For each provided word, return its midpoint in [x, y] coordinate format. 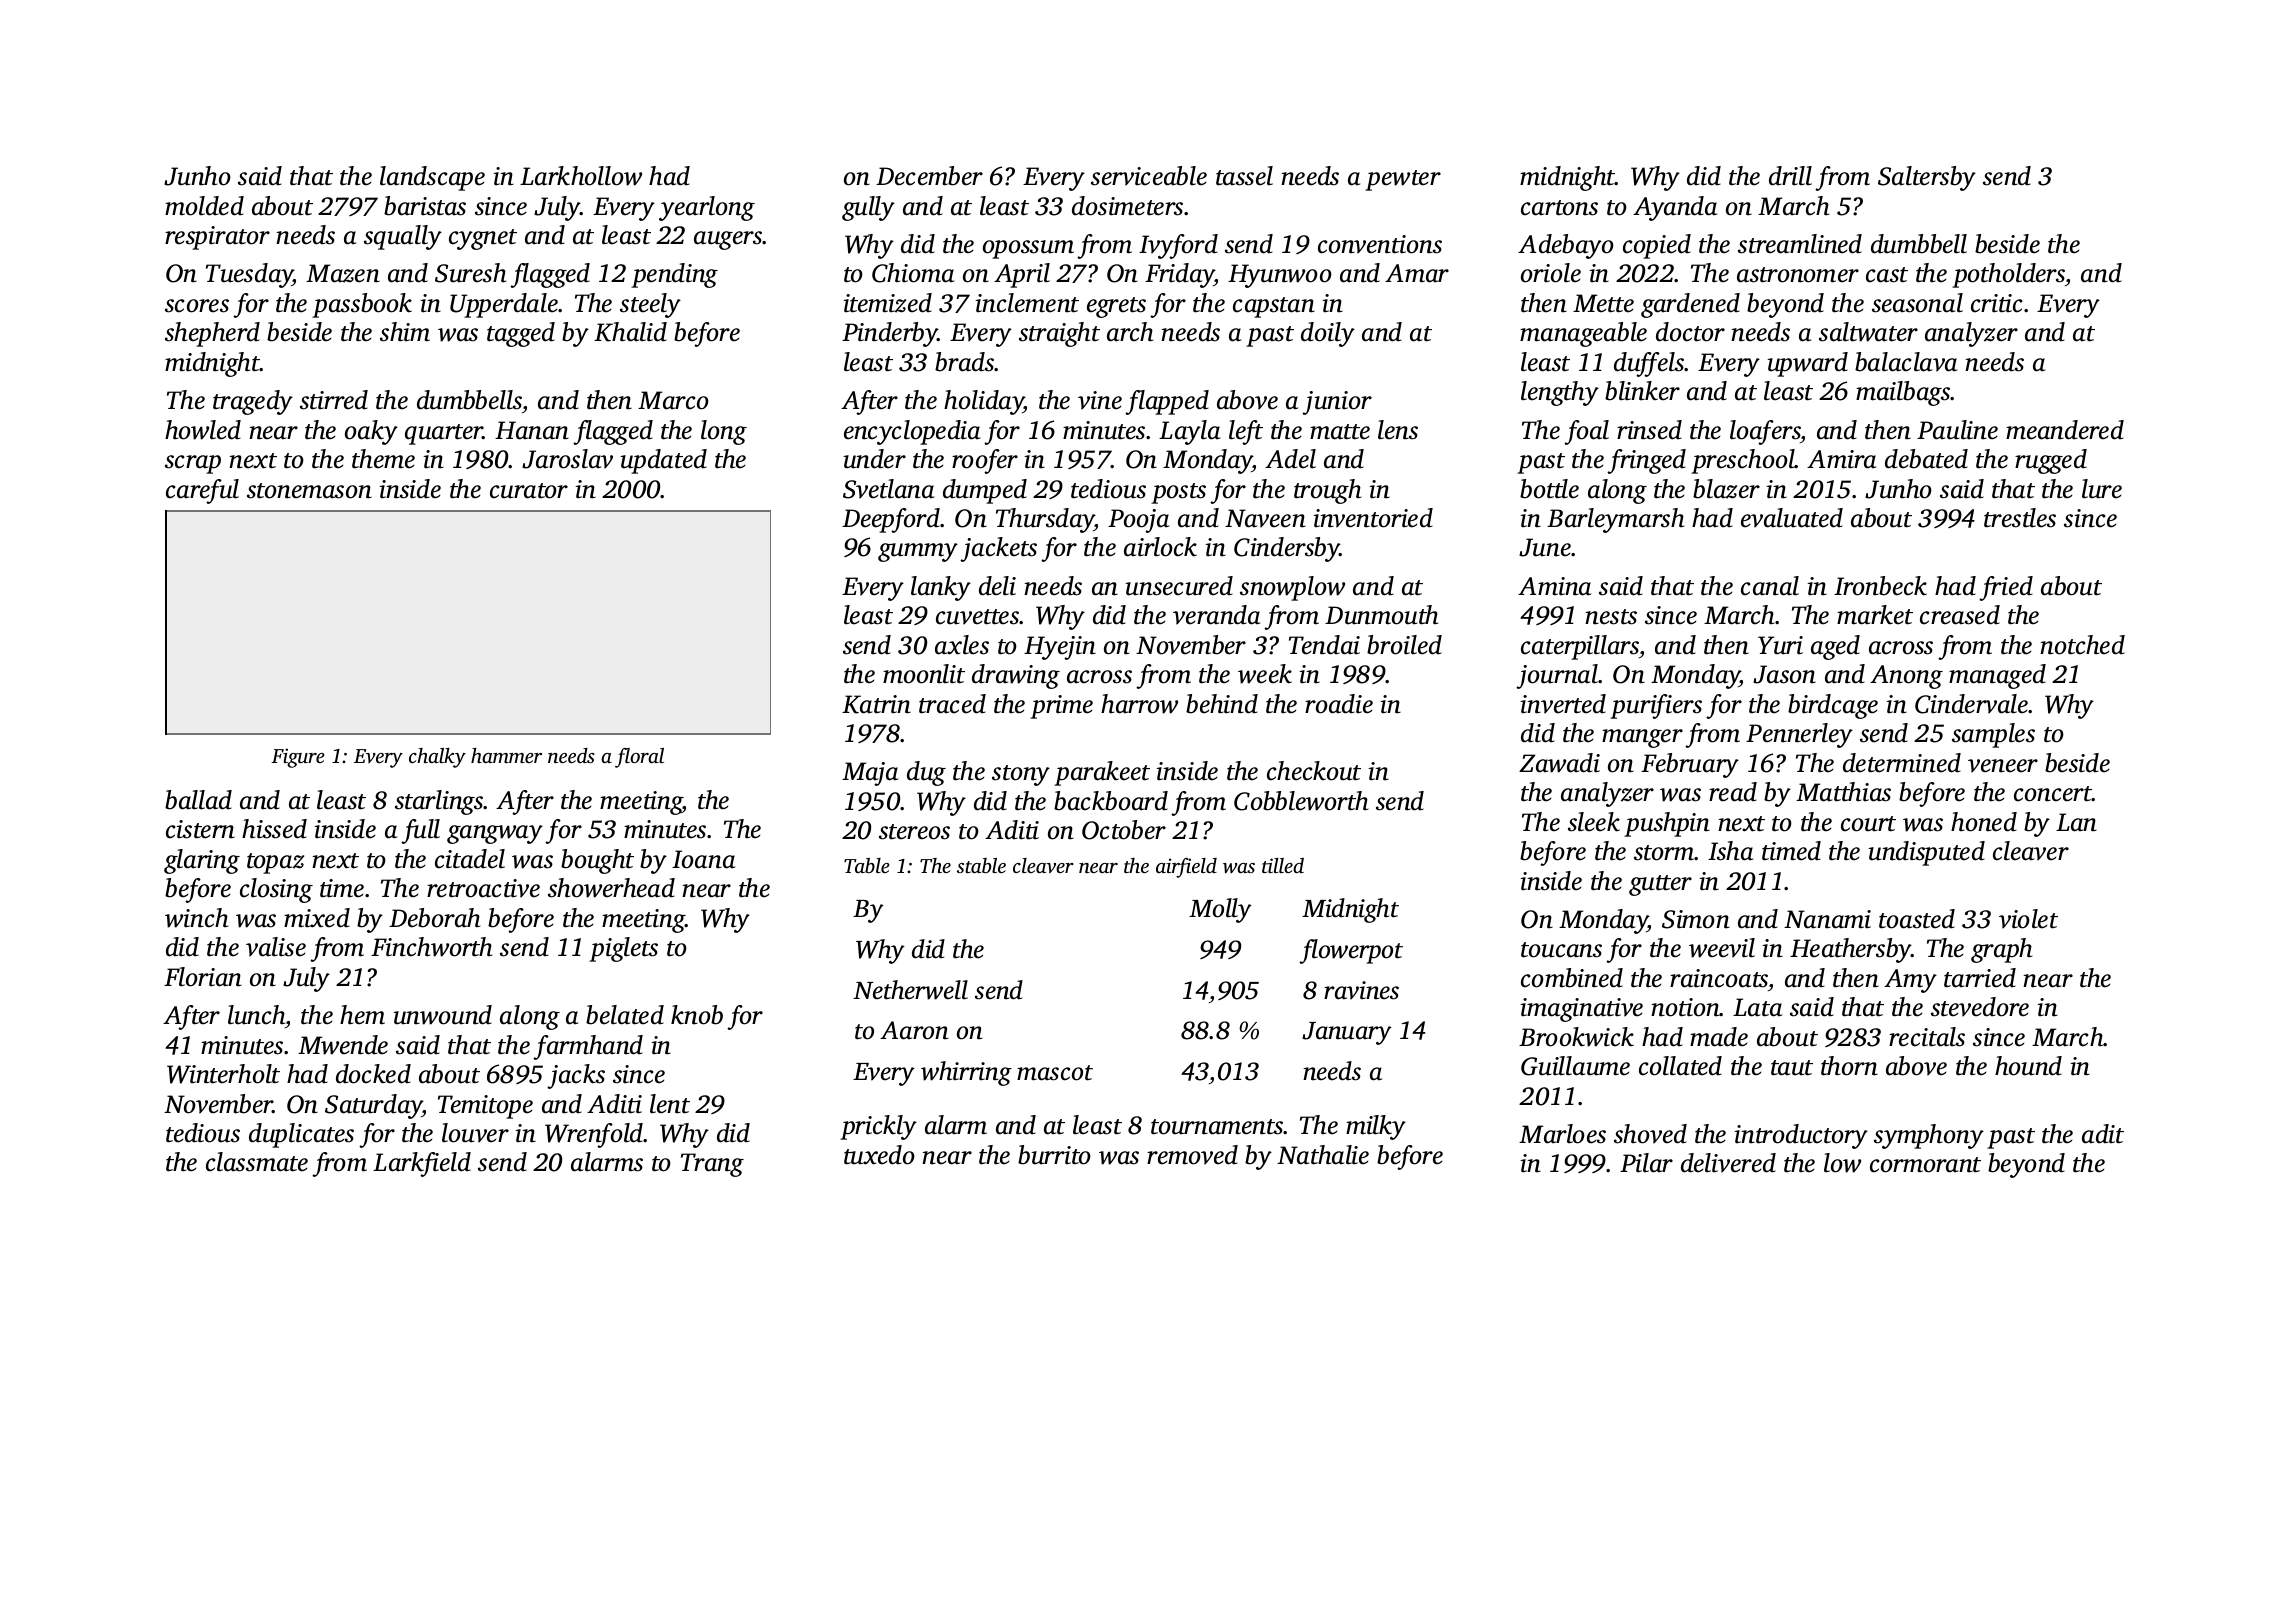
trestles [2020, 518]
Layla [1189, 432]
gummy [918, 552]
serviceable [1149, 176]
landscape [432, 178]
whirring [966, 1073]
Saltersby [1927, 178]
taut [1792, 1068]
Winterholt [223, 1074]
